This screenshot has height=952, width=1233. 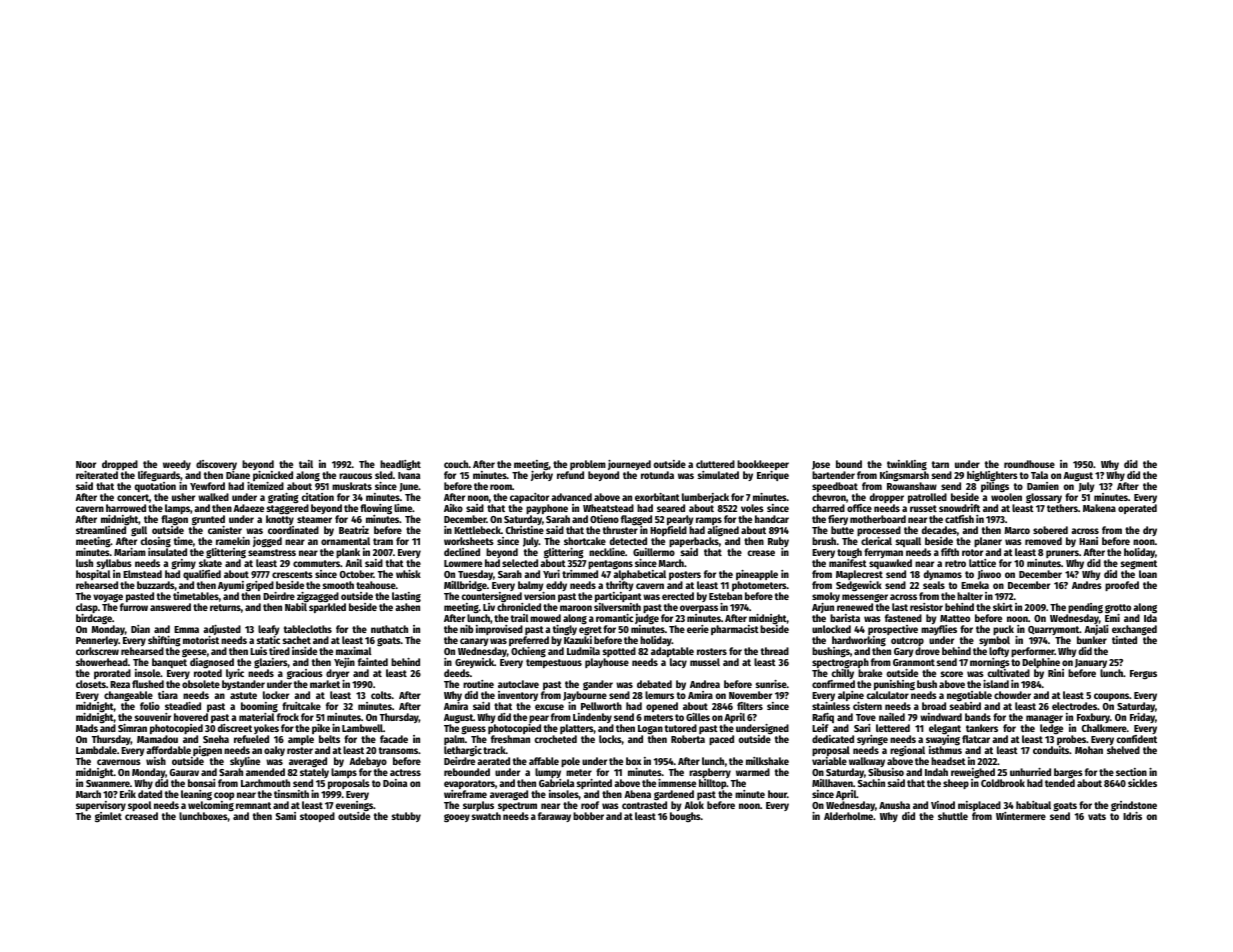 I want to click on grotto, so click(x=1118, y=608).
